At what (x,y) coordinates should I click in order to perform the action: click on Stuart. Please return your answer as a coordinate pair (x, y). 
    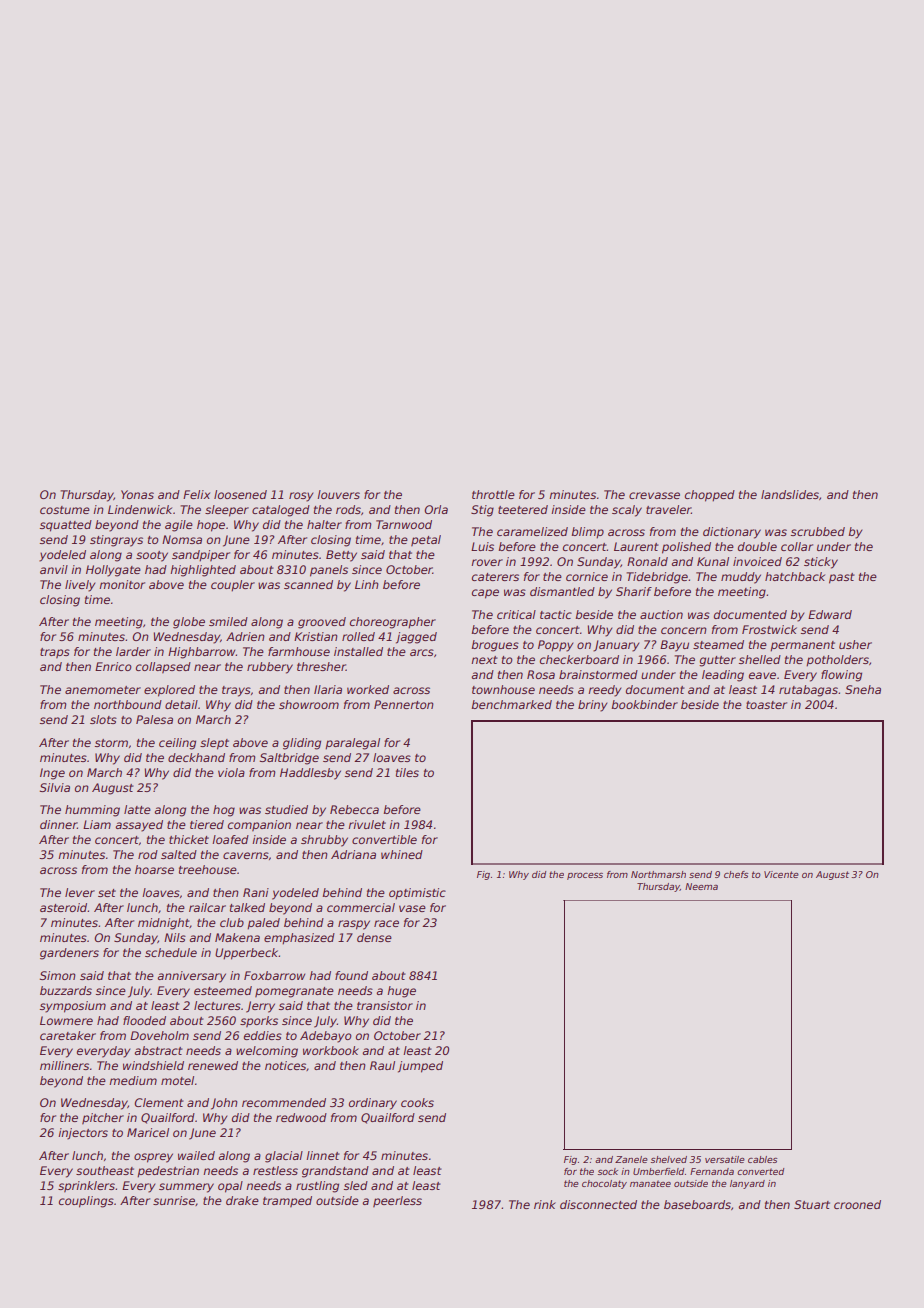
    Looking at the image, I should click on (812, 1204).
